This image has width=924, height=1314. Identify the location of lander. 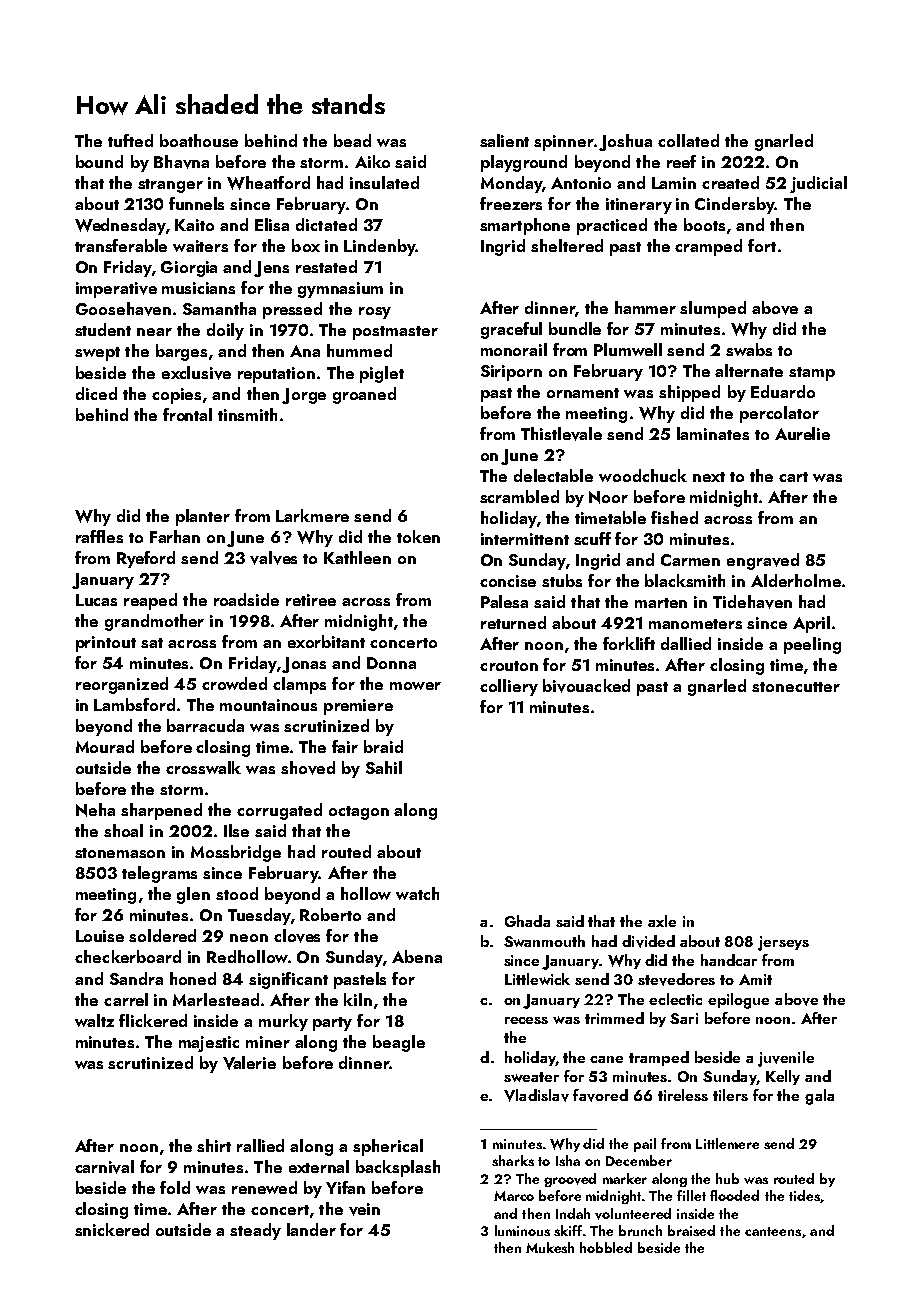
(311, 1229).
